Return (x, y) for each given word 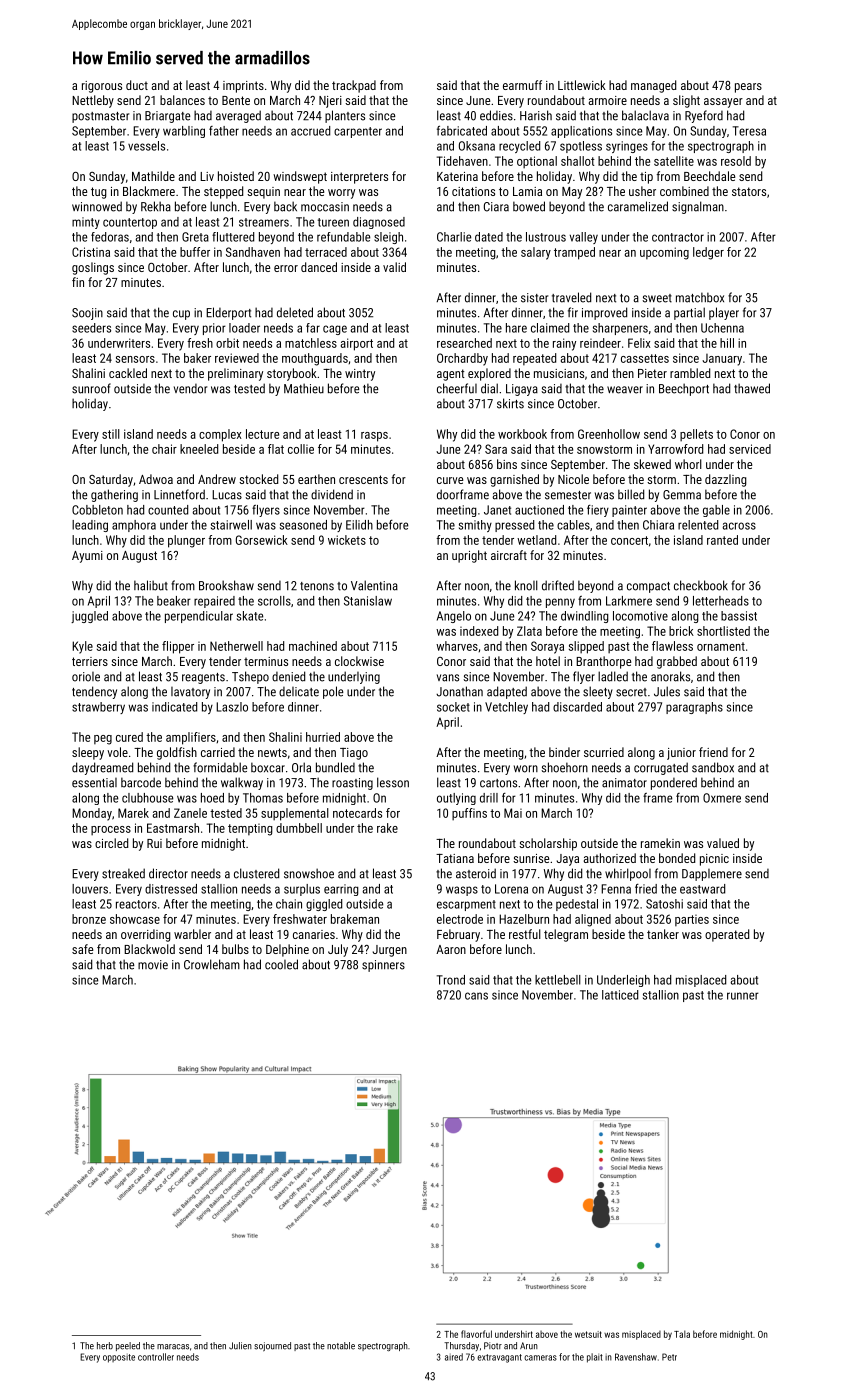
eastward (702, 889)
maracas (173, 1347)
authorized (610, 858)
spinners (383, 966)
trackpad (354, 86)
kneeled (199, 449)
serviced (750, 449)
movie (153, 965)
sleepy (88, 753)
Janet (497, 510)
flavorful (476, 1334)
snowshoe (309, 873)
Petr (669, 1357)
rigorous (102, 87)
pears (748, 88)
